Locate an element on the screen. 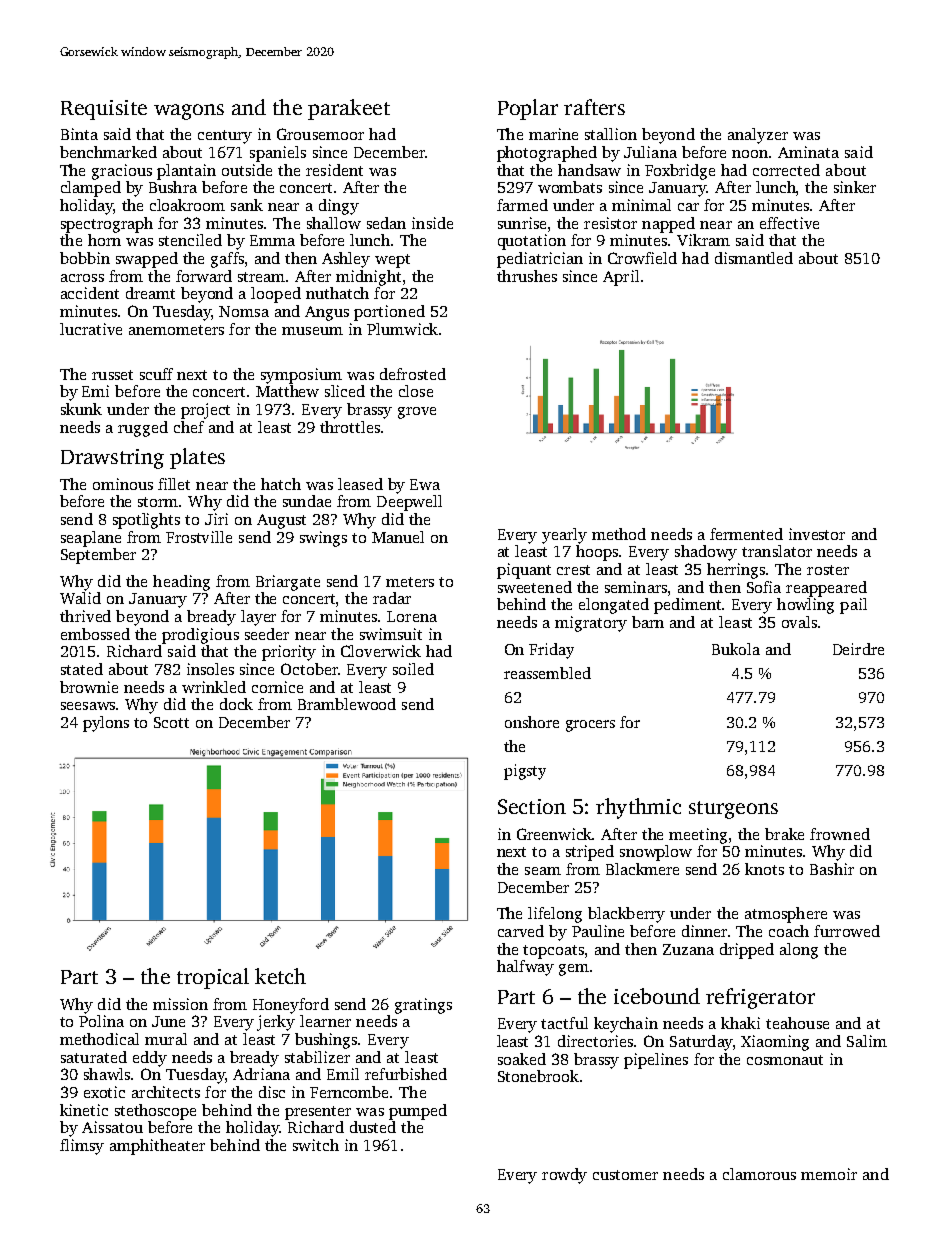 Image resolution: width=952 pixels, height=1233 pixels. midnight is located at coordinates (368, 278).
